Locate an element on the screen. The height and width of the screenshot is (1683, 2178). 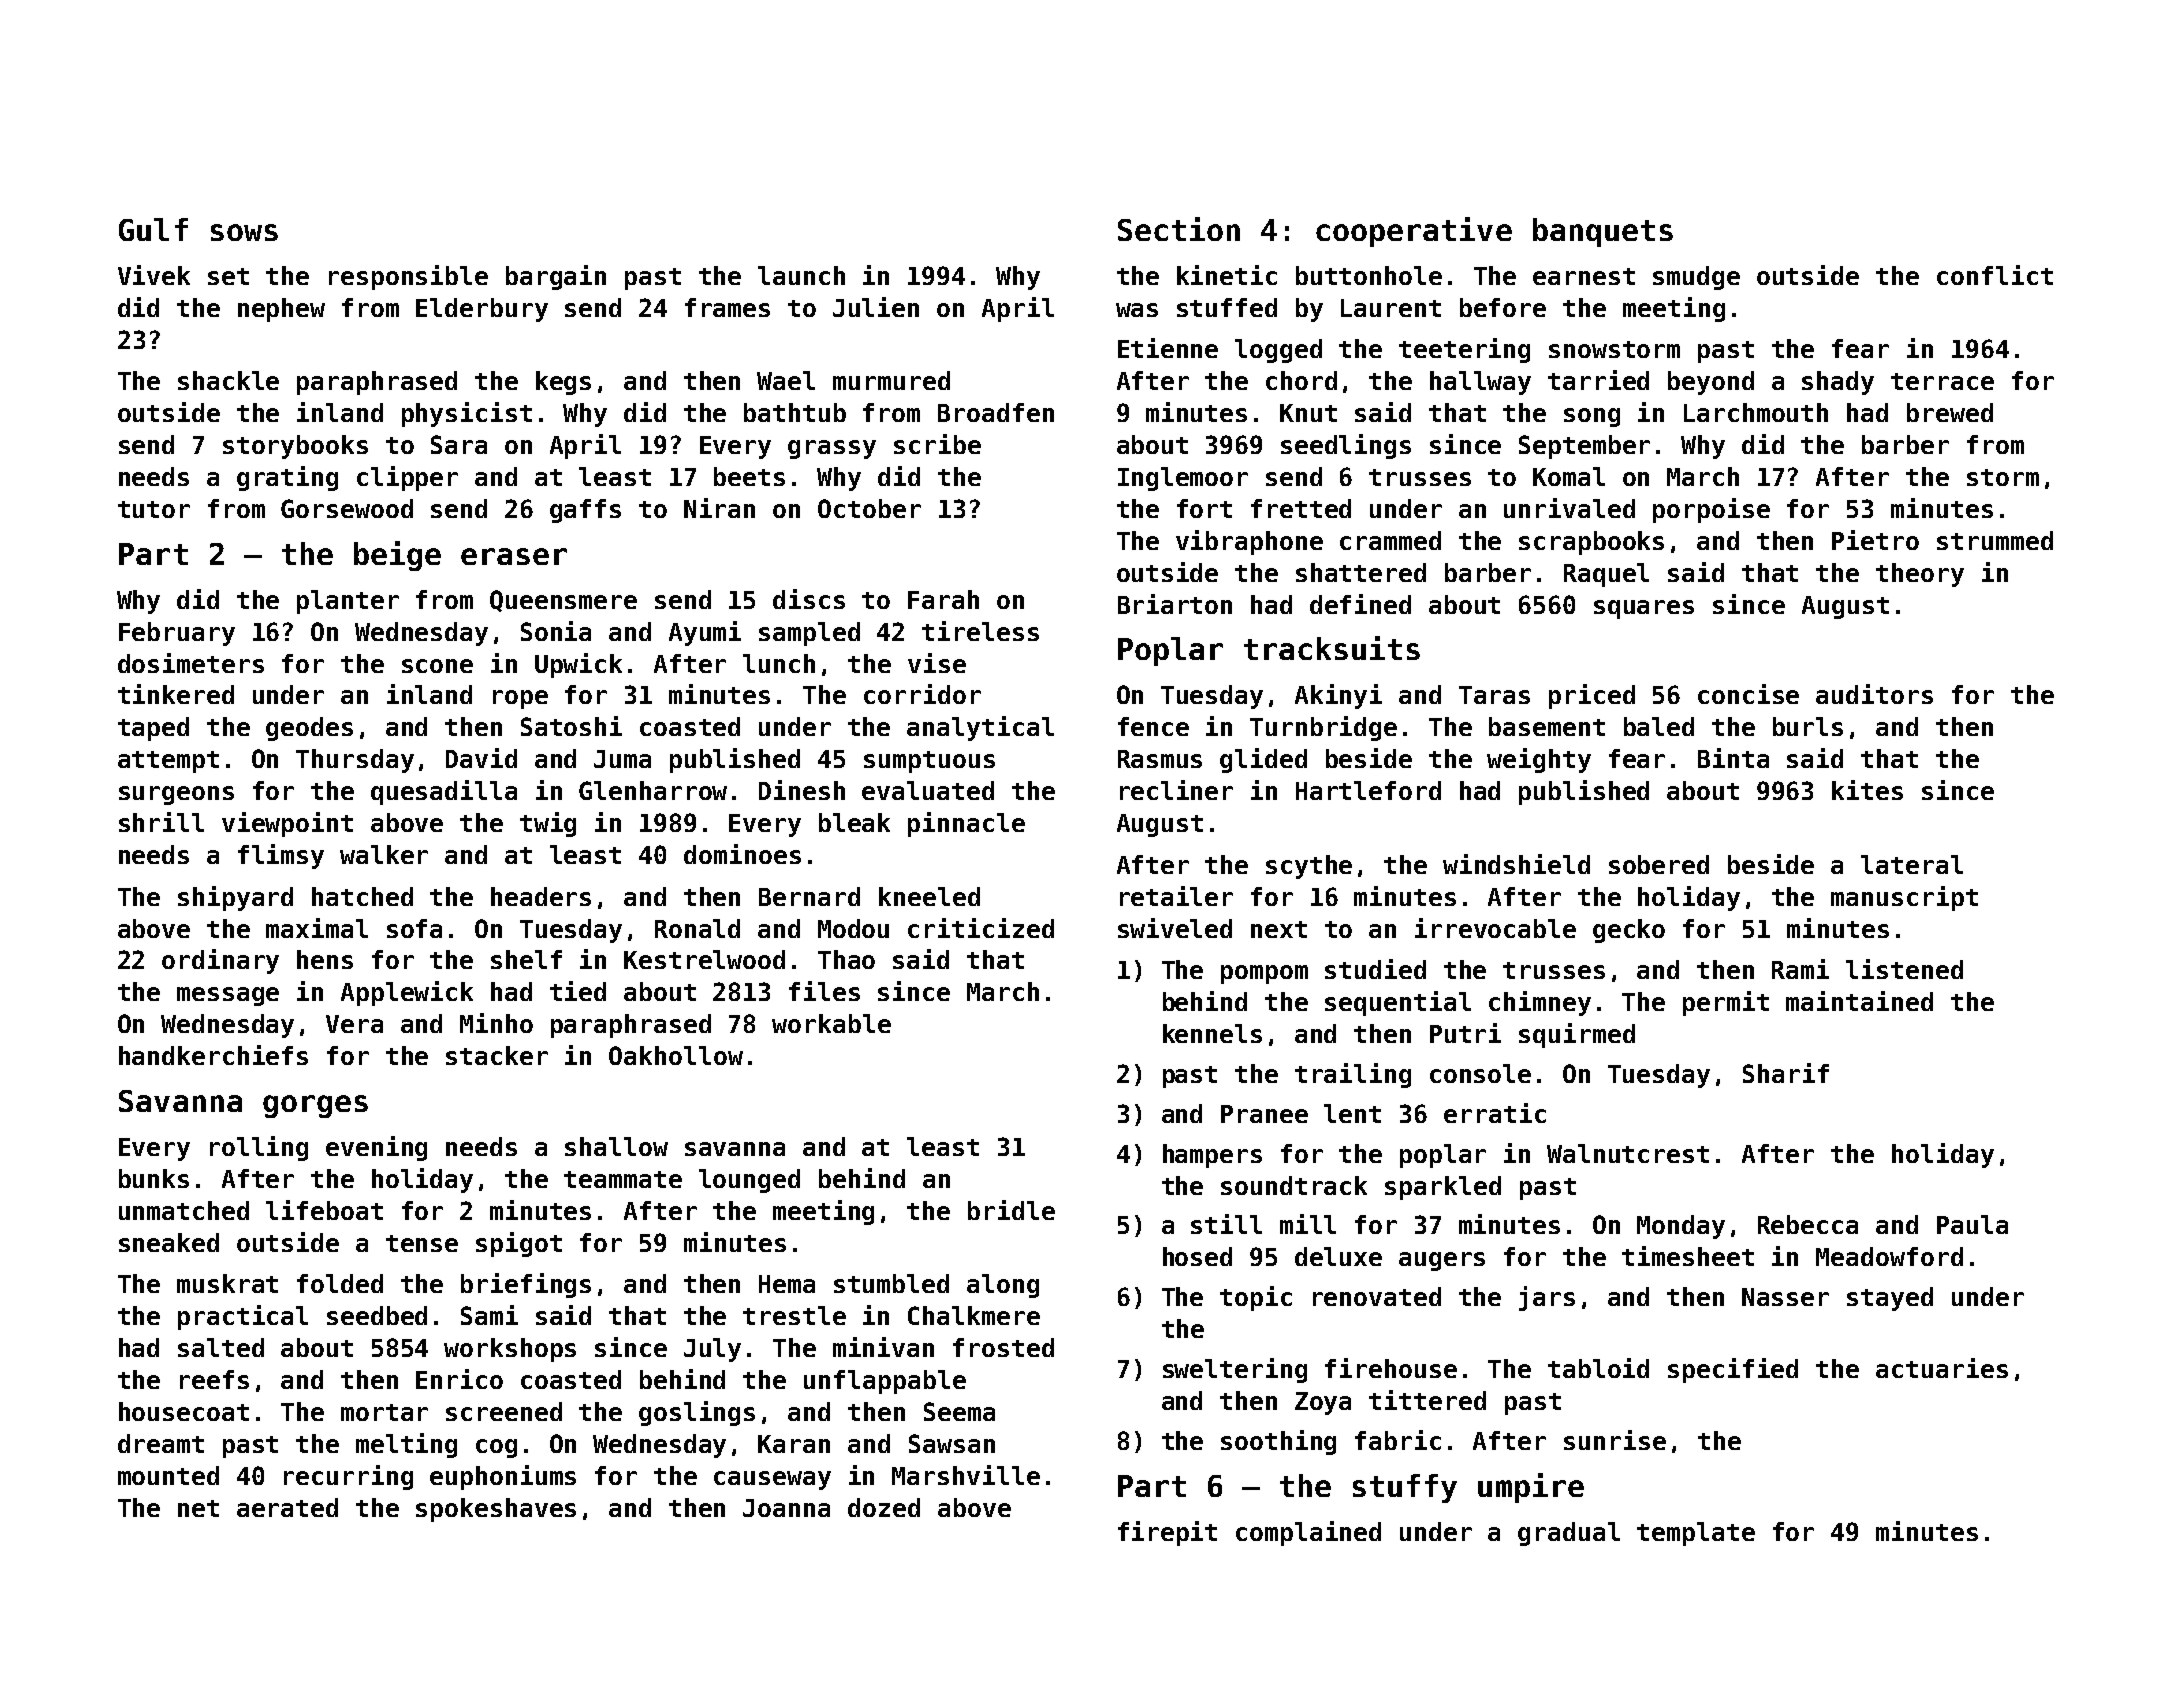
auditors is located at coordinates (1874, 694).
